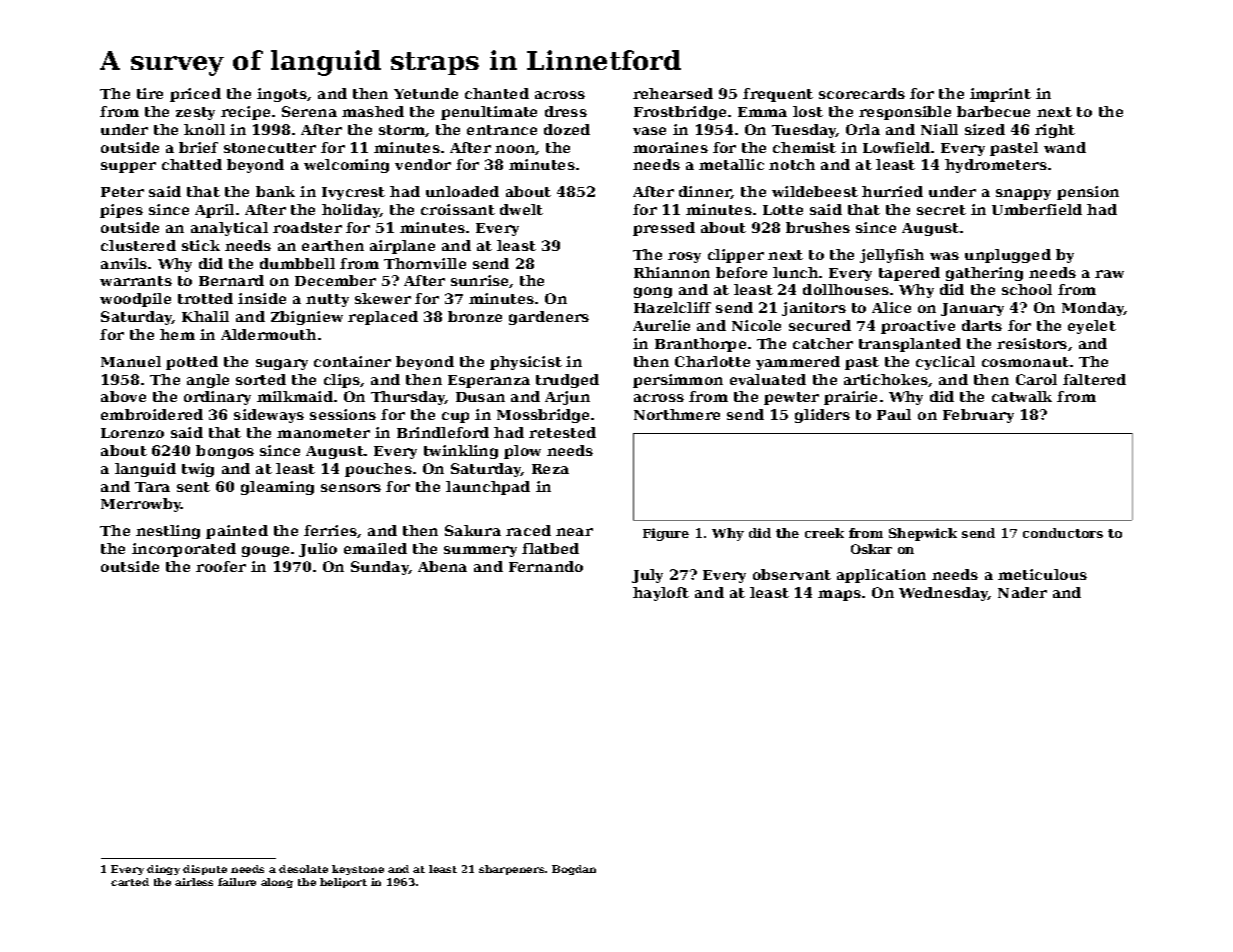 The image size is (1233, 952). I want to click on Monday, so click(1093, 309).
